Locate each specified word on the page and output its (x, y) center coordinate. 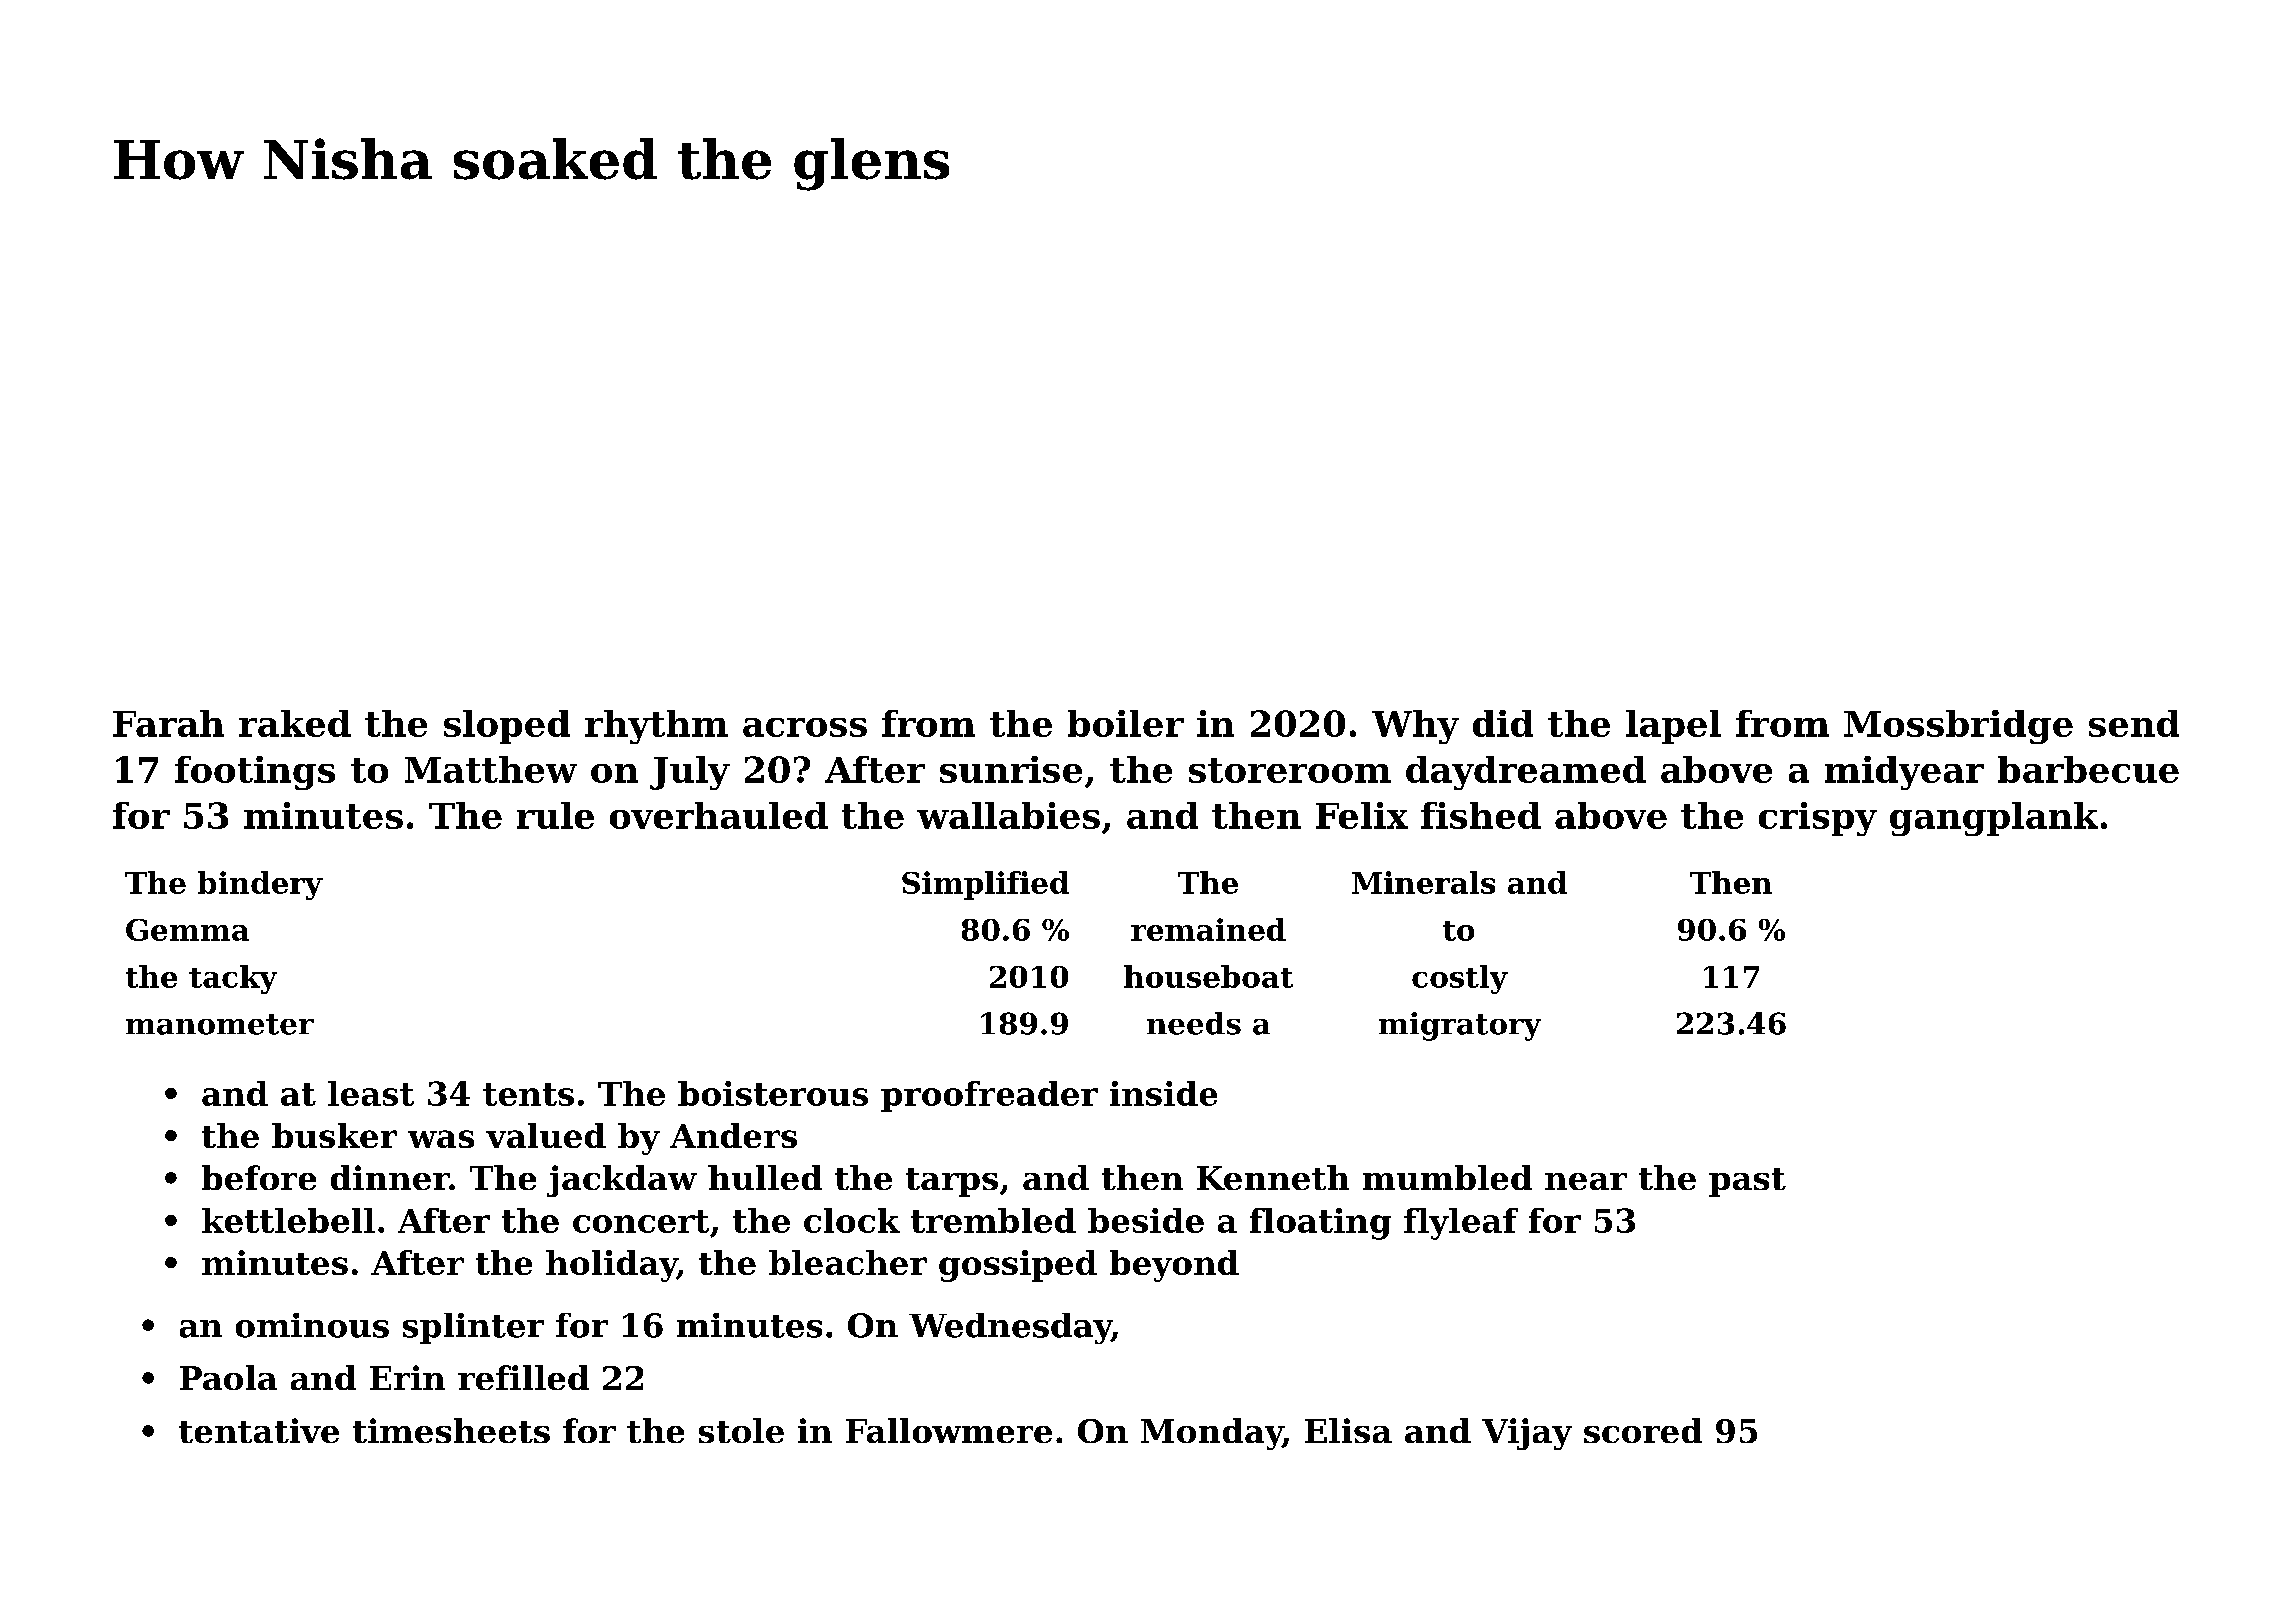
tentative (259, 1430)
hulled (765, 1177)
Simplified (985, 885)
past (1747, 1182)
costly (1460, 979)
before (259, 1177)
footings (255, 773)
